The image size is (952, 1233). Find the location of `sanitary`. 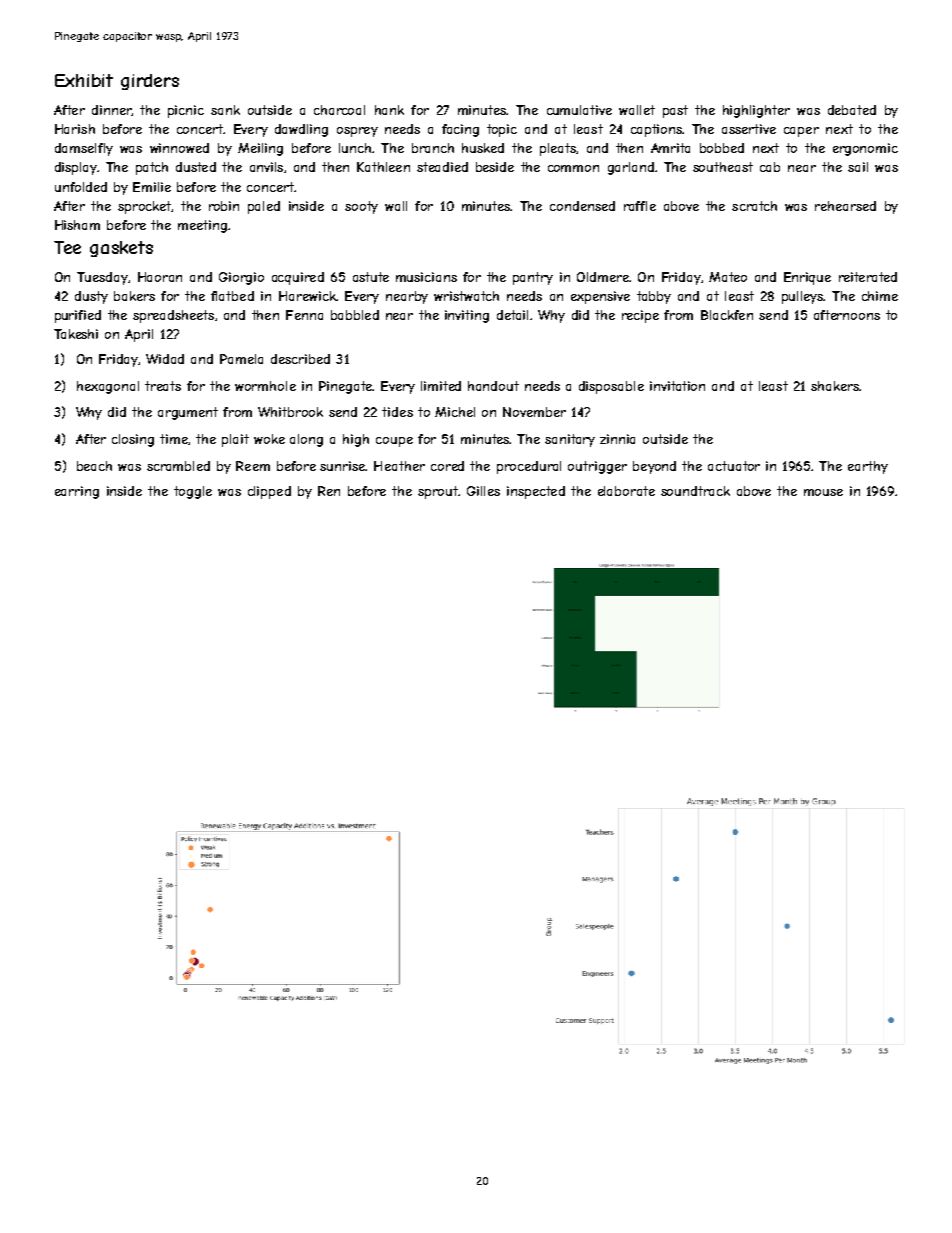

sanitary is located at coordinates (570, 440).
